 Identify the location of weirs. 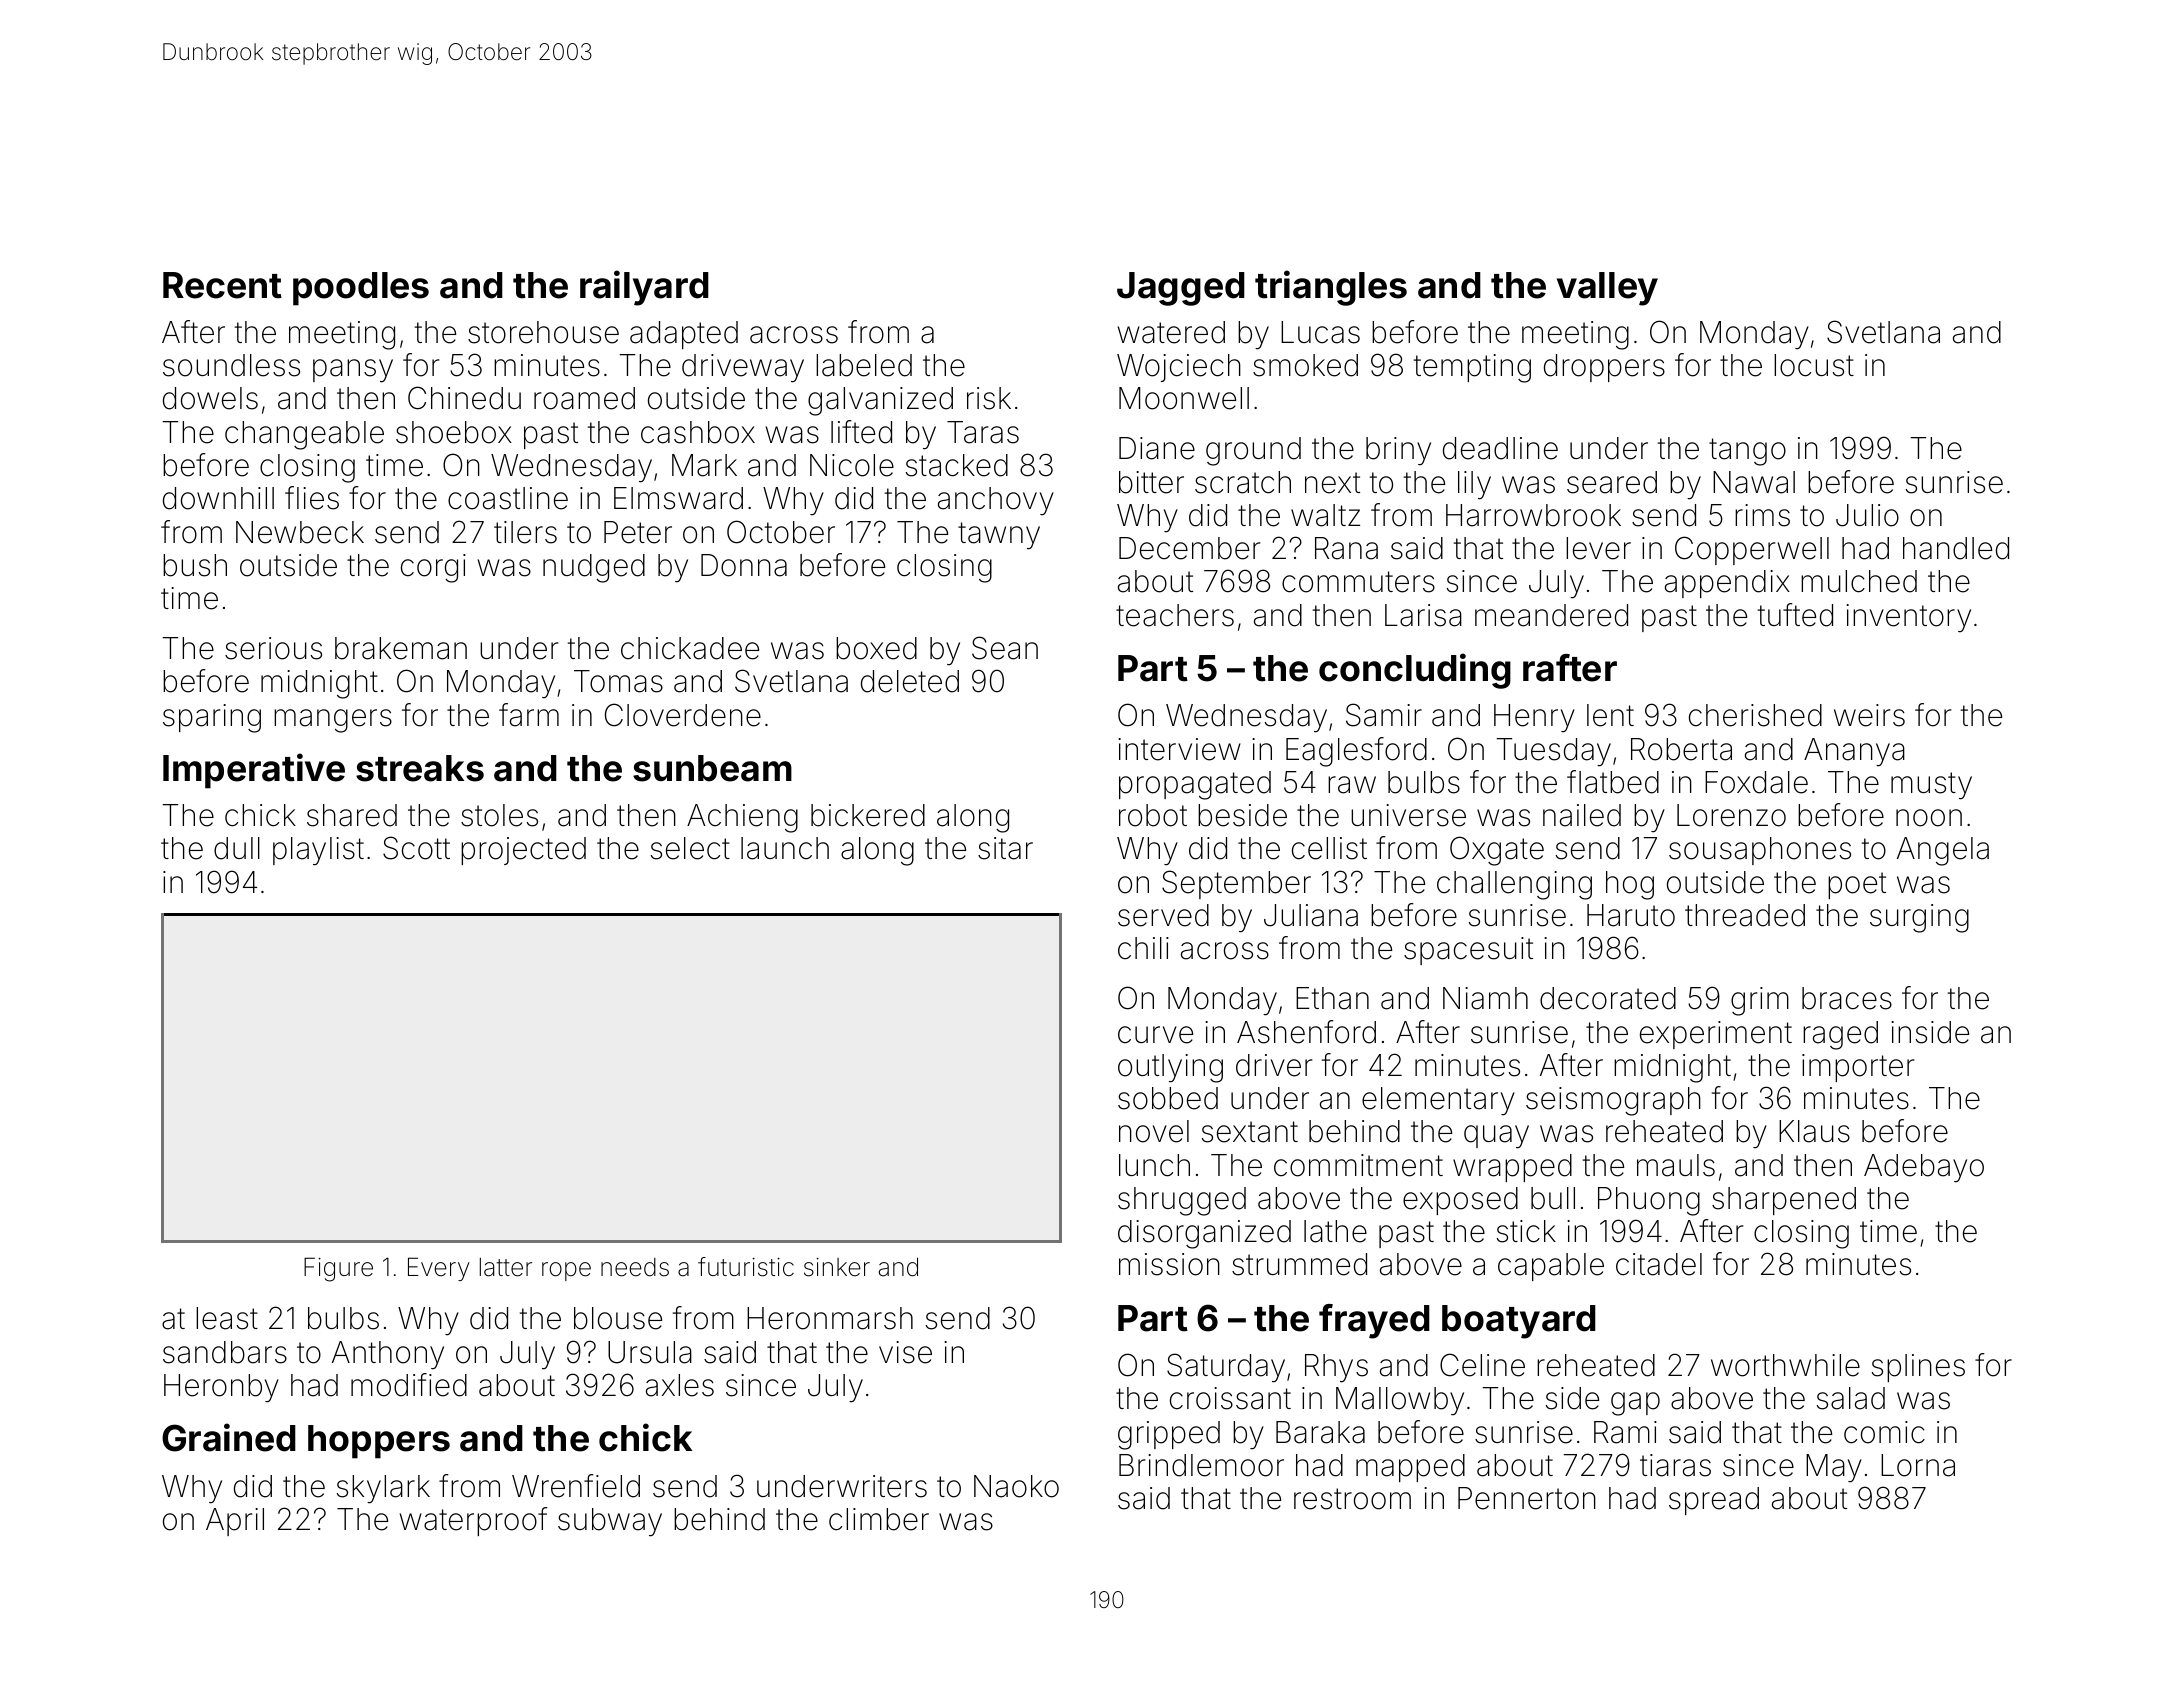
(1869, 715).
